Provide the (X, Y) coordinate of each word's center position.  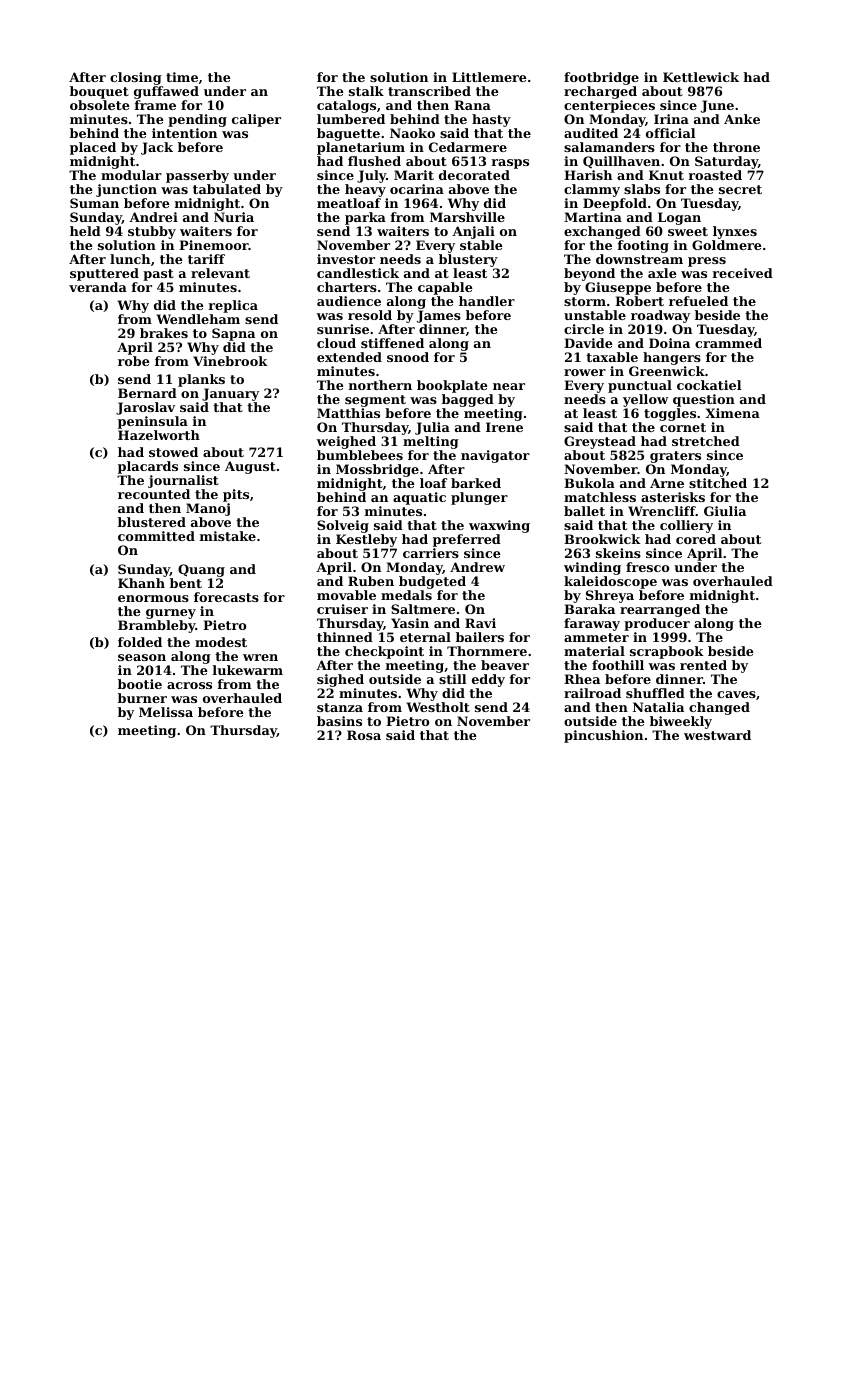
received (742, 273)
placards (148, 467)
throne (736, 147)
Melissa (166, 712)
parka (365, 218)
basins (339, 721)
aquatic (419, 498)
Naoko (412, 133)
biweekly (681, 722)
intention (184, 133)
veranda (98, 287)
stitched (718, 483)
